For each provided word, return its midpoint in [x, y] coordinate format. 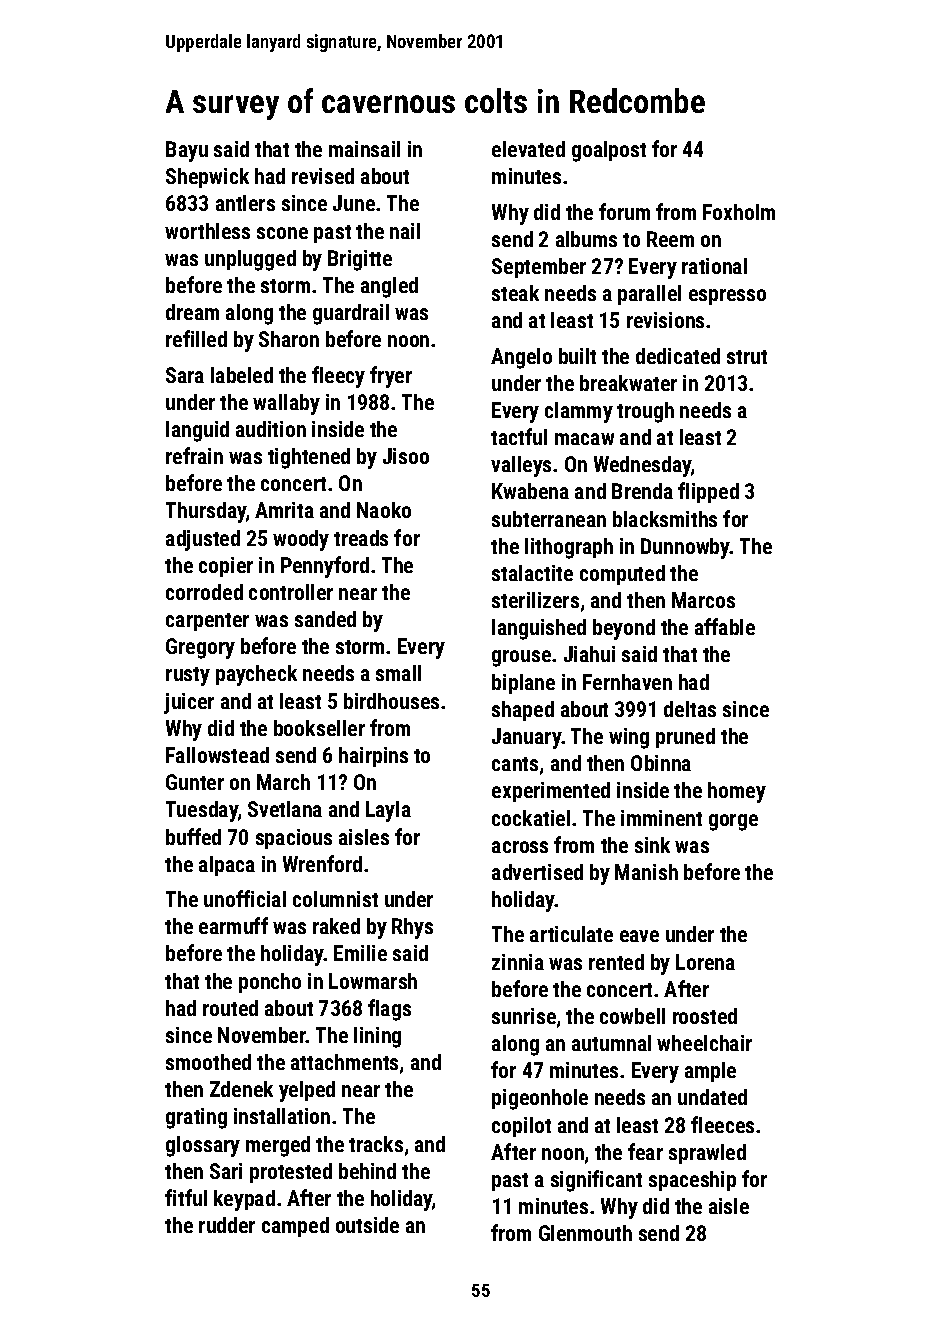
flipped [708, 492]
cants [515, 764]
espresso [727, 297]
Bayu [187, 151]
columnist [335, 899]
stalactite [532, 573]
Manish [646, 872]
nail [405, 231]
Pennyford [325, 567]
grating [196, 1118]
